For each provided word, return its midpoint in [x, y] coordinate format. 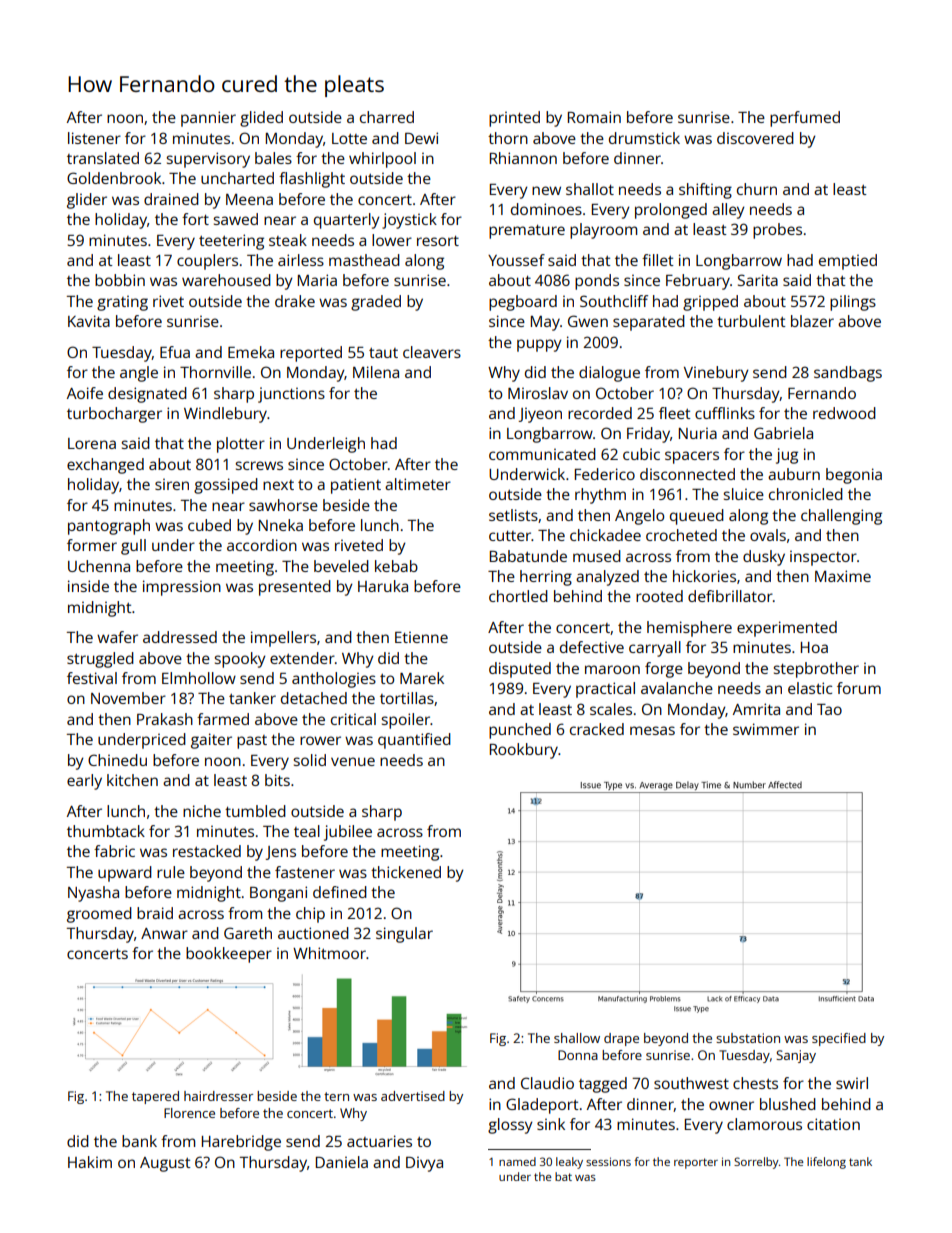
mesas [652, 730]
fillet [658, 260]
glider [87, 201]
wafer [117, 637]
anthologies [334, 680]
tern [336, 1096]
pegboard [523, 303]
